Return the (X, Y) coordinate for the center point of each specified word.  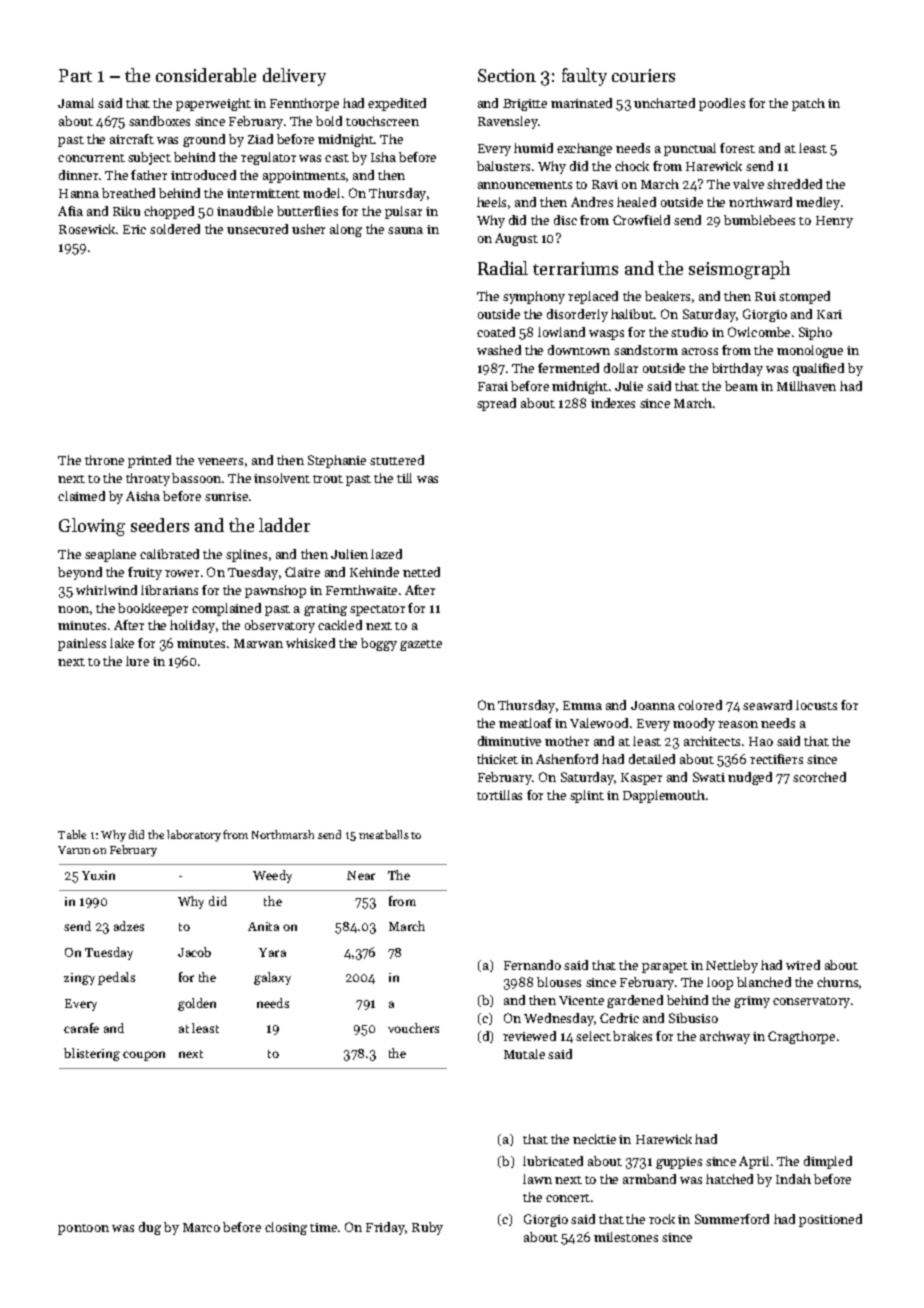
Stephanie (337, 461)
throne (104, 460)
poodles (722, 104)
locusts (816, 705)
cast (337, 158)
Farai (493, 386)
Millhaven (806, 386)
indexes (613, 403)
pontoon (83, 1229)
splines (246, 555)
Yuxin (98, 875)
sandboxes (159, 121)
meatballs (384, 834)
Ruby (427, 1228)
